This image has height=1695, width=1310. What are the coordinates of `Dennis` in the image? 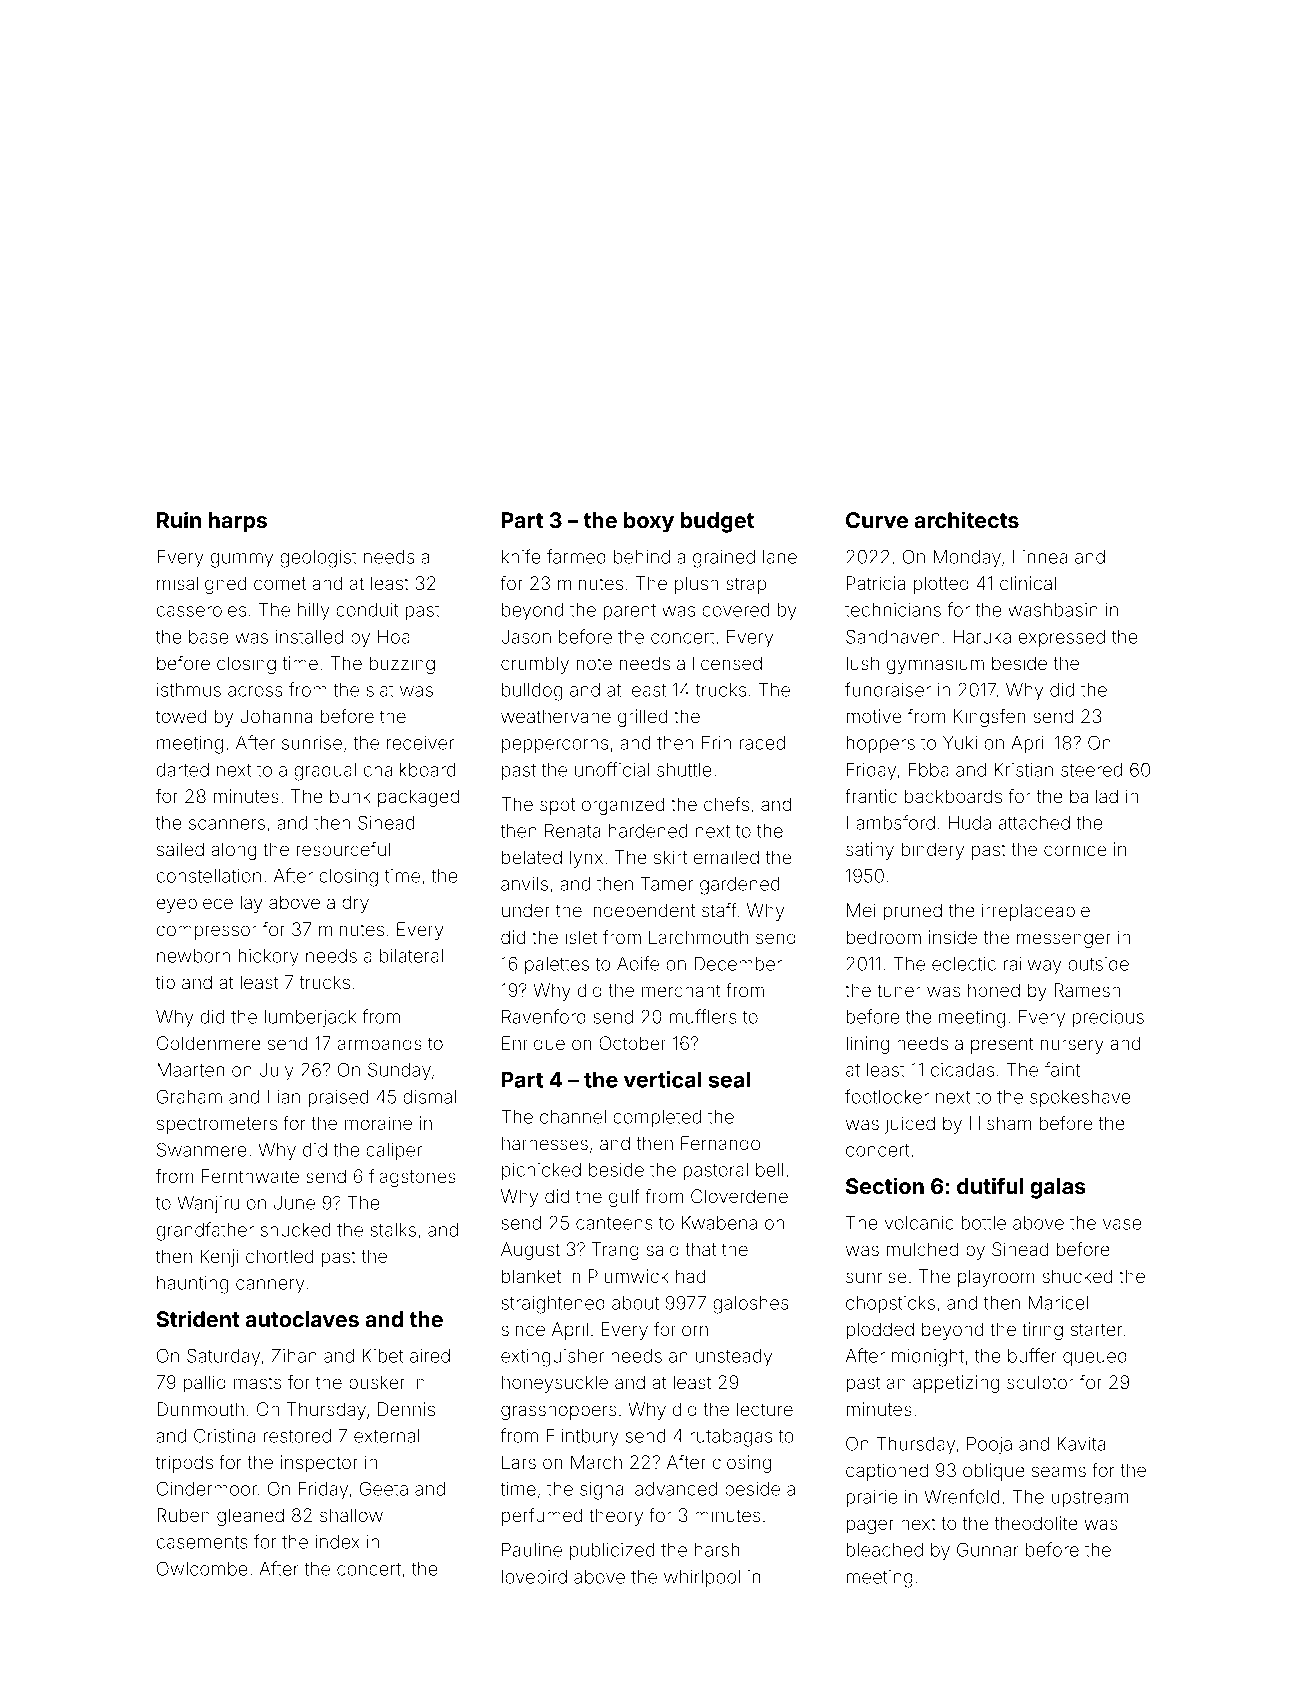 It's located at (406, 1409).
